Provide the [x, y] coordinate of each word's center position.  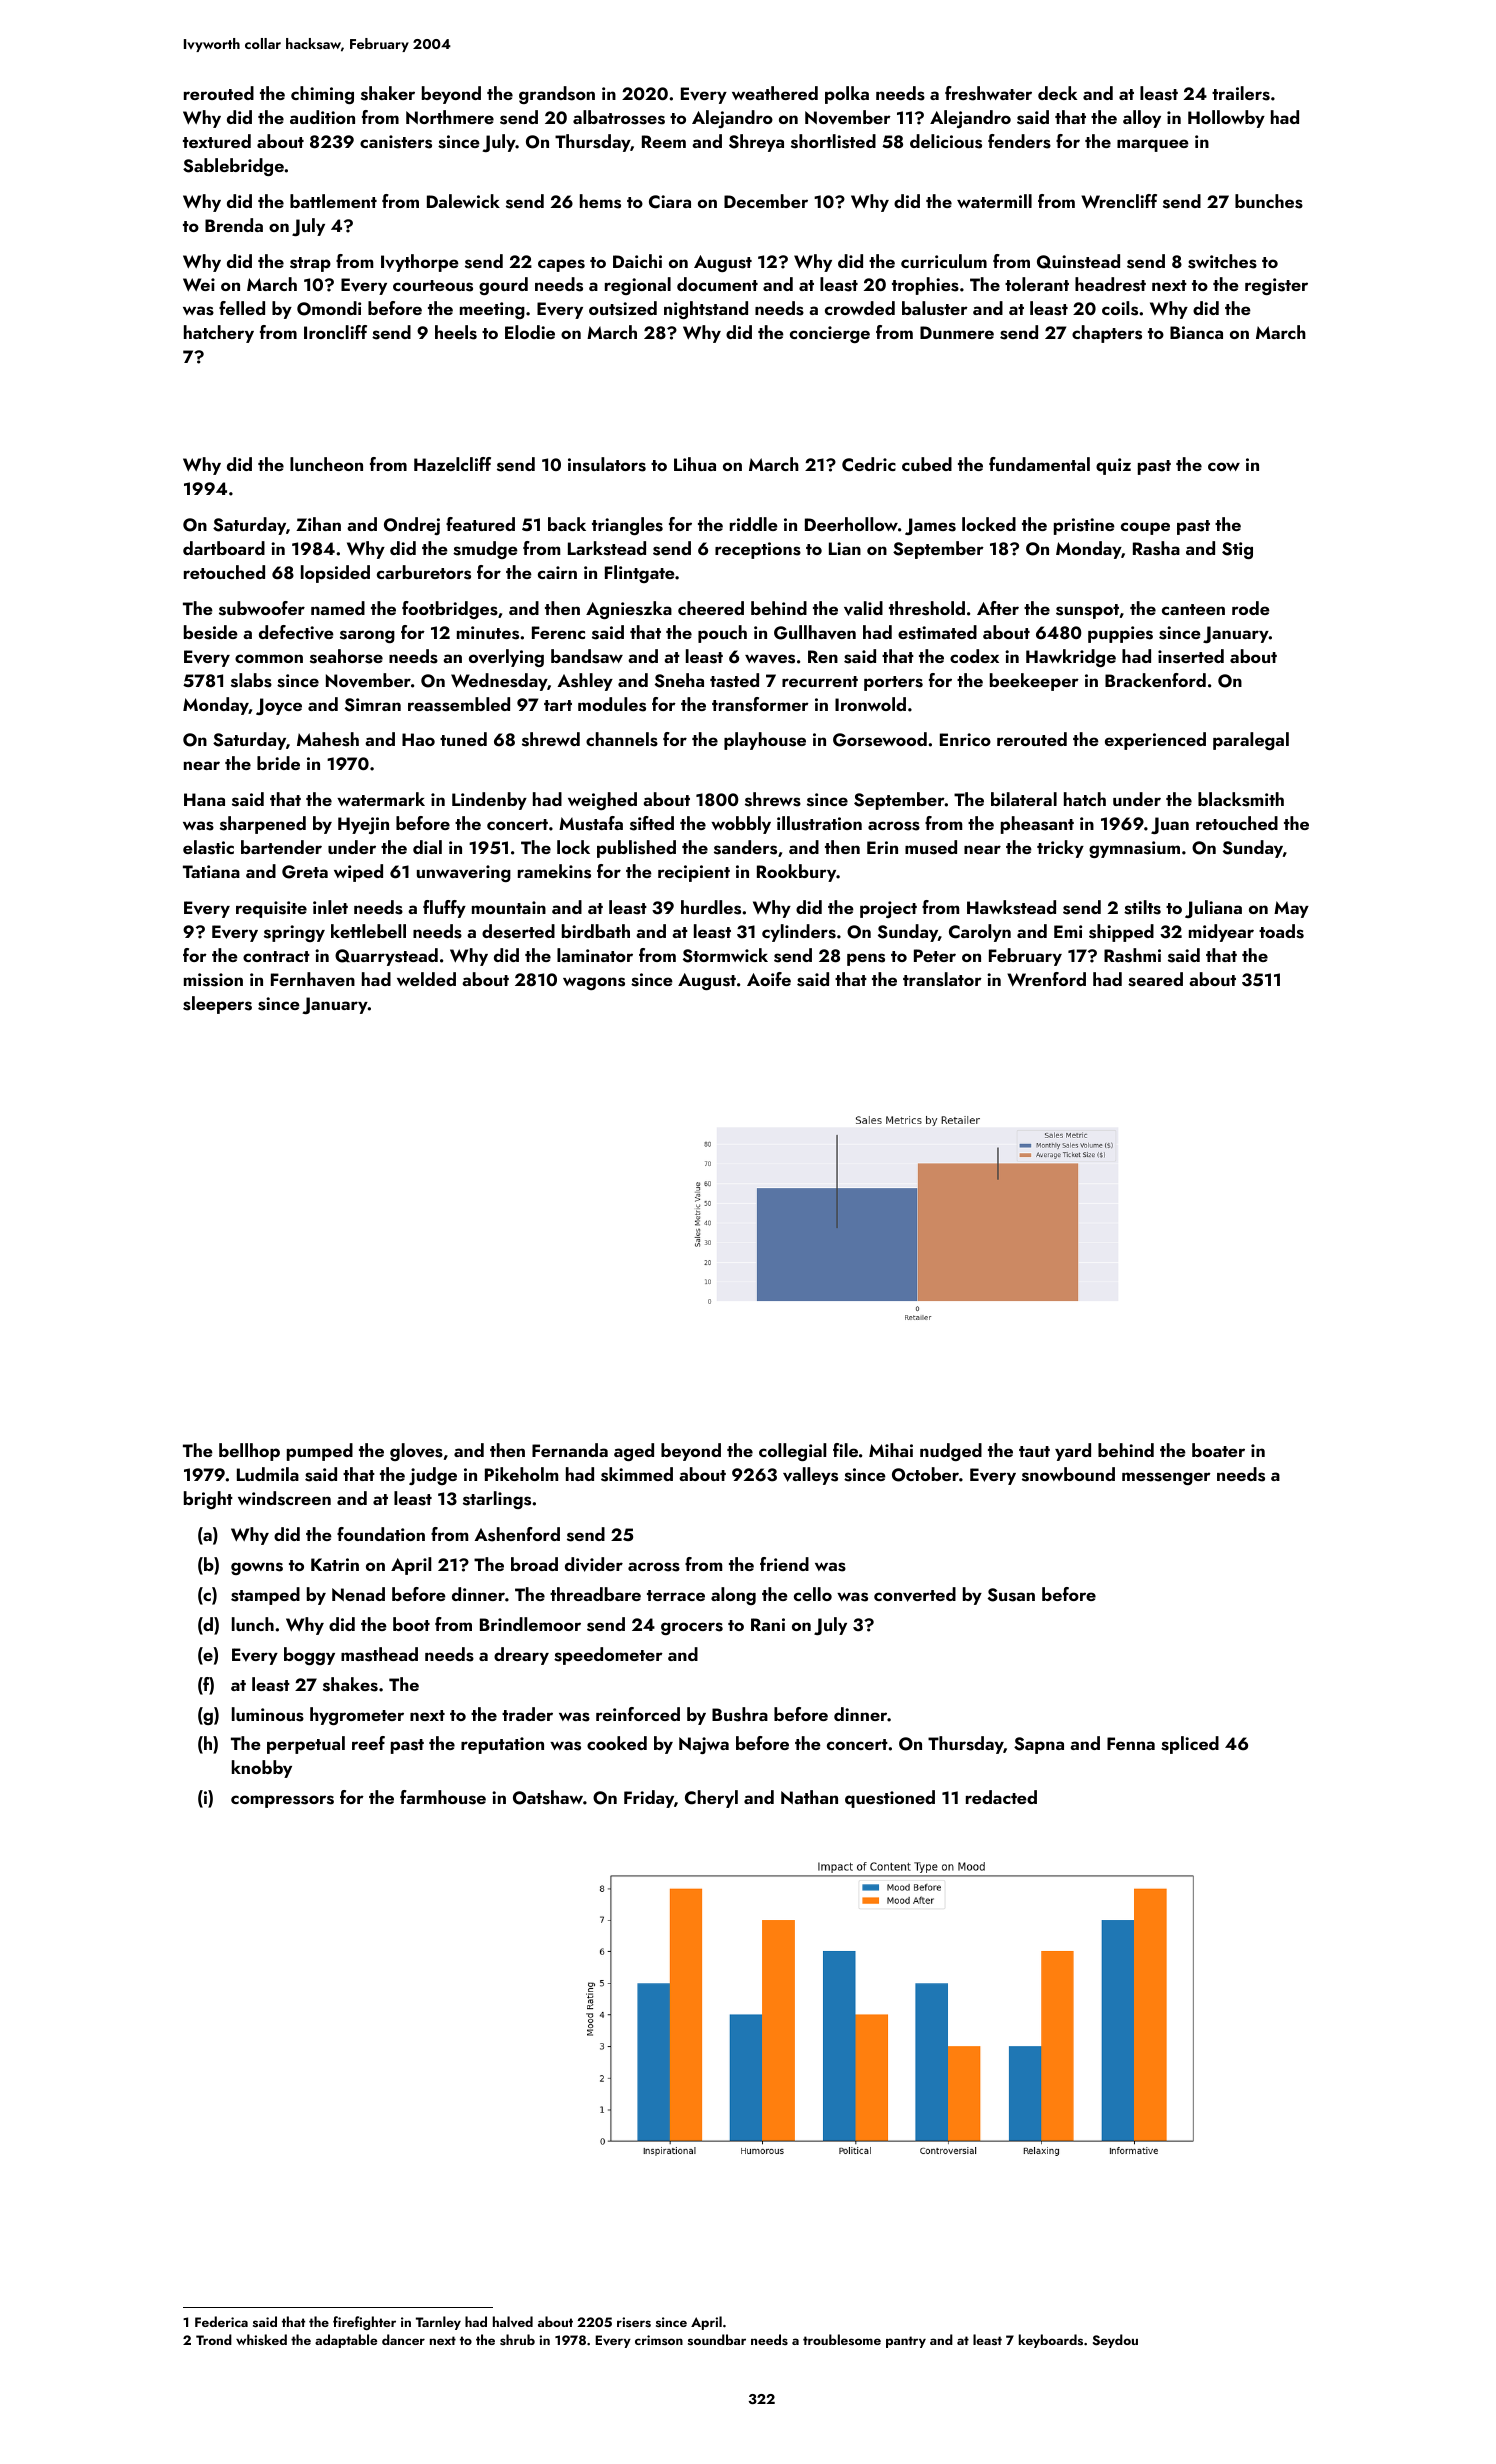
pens [866, 959]
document [717, 284]
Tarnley [438, 2323]
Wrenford [1046, 979]
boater [1218, 1450]
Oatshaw [548, 1797]
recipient [694, 873]
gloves [416, 1452]
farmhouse [443, 1797]
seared [1155, 979]
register [1276, 286]
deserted [518, 931]
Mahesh [328, 739]
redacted [1001, 1797]
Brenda [234, 225]
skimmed [637, 1474]
